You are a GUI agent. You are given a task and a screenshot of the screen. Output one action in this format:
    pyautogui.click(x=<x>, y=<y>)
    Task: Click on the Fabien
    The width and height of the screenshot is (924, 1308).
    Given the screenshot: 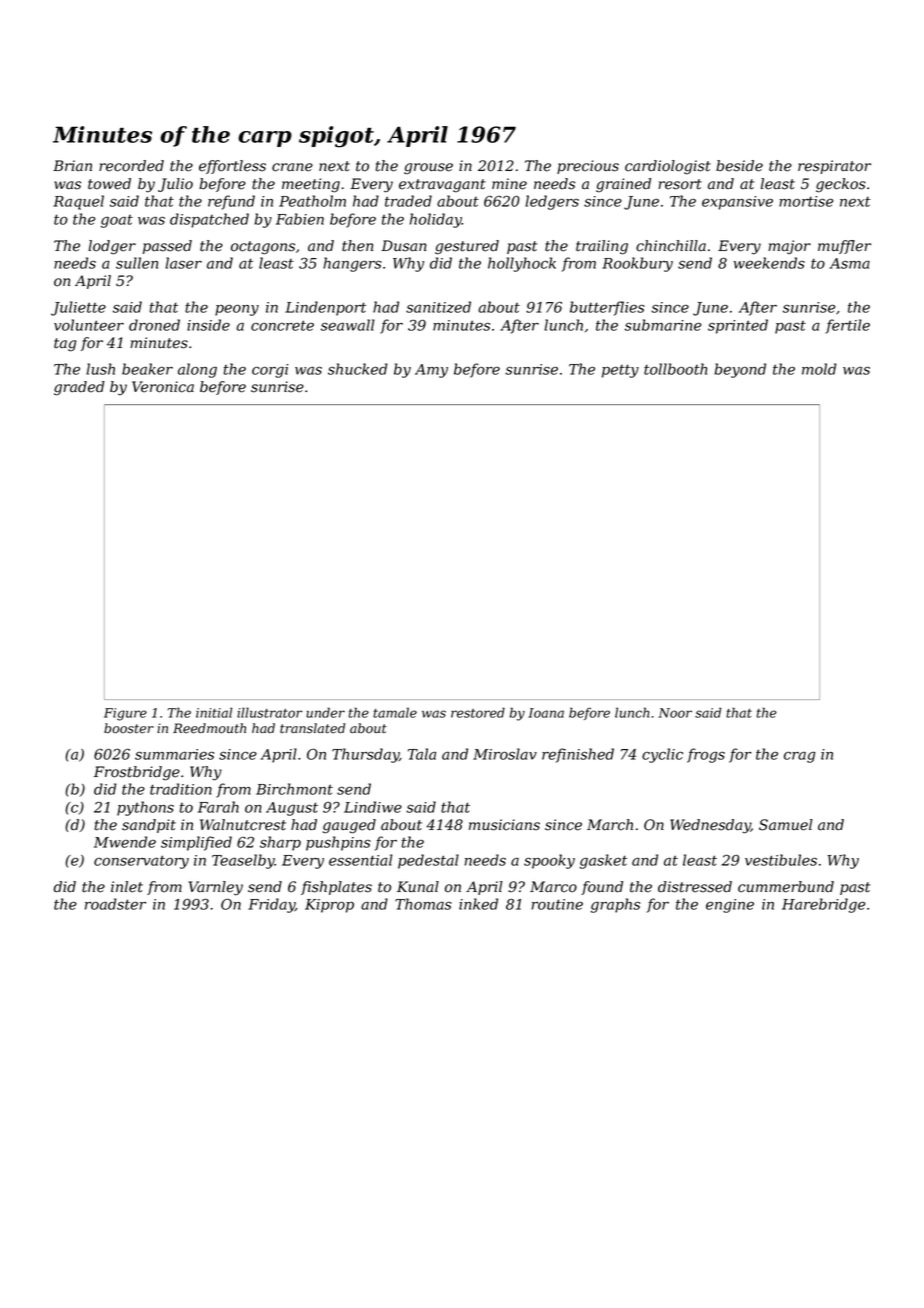 What is the action you would take?
    pyautogui.click(x=300, y=219)
